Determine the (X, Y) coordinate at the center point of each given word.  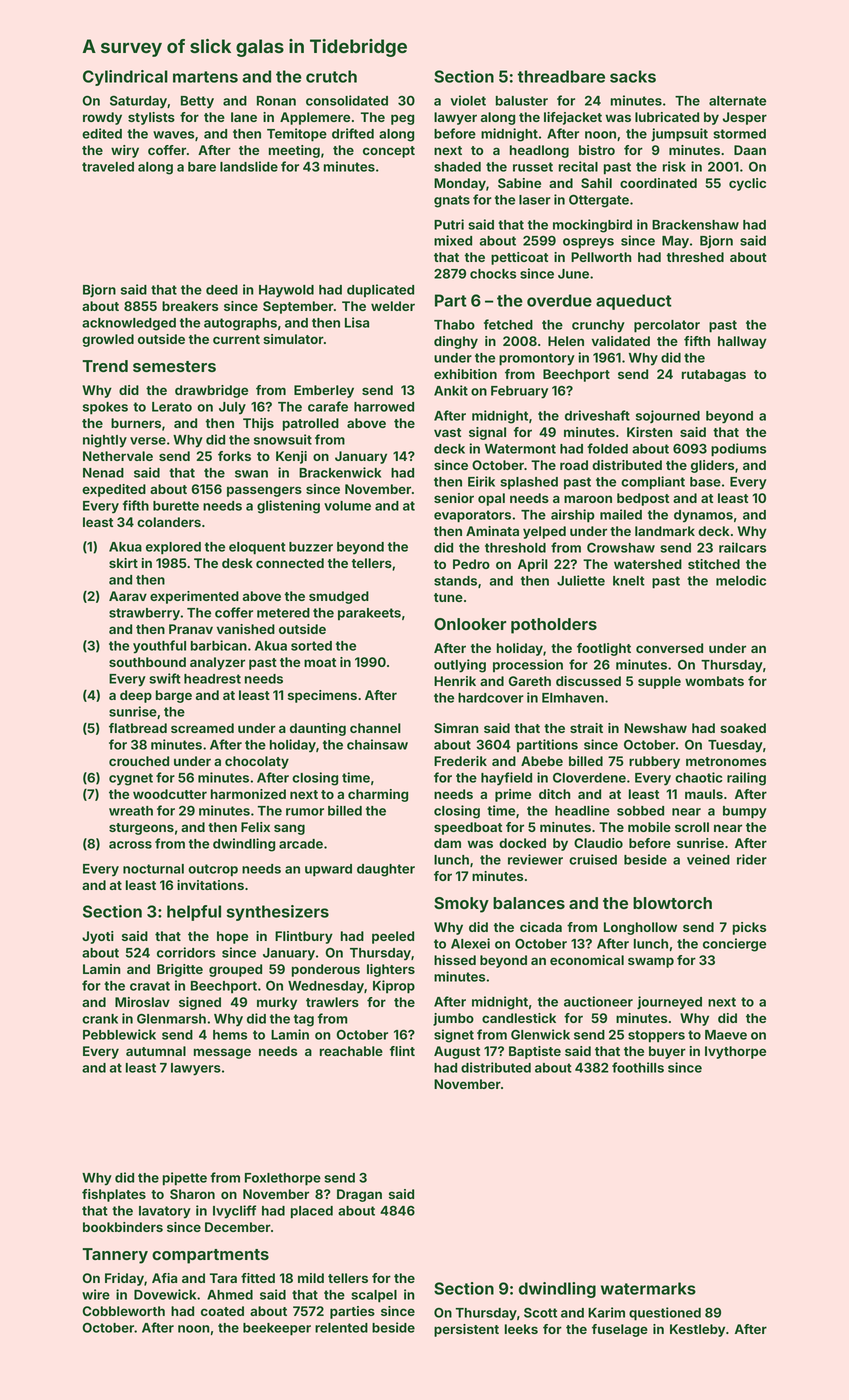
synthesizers (277, 913)
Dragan (359, 1195)
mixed (453, 240)
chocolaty (257, 762)
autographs (240, 324)
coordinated (658, 183)
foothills (638, 1067)
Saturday (138, 102)
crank (100, 1019)
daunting (318, 729)
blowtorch (672, 903)
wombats (714, 681)
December (238, 1227)
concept (389, 152)
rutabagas (714, 375)
